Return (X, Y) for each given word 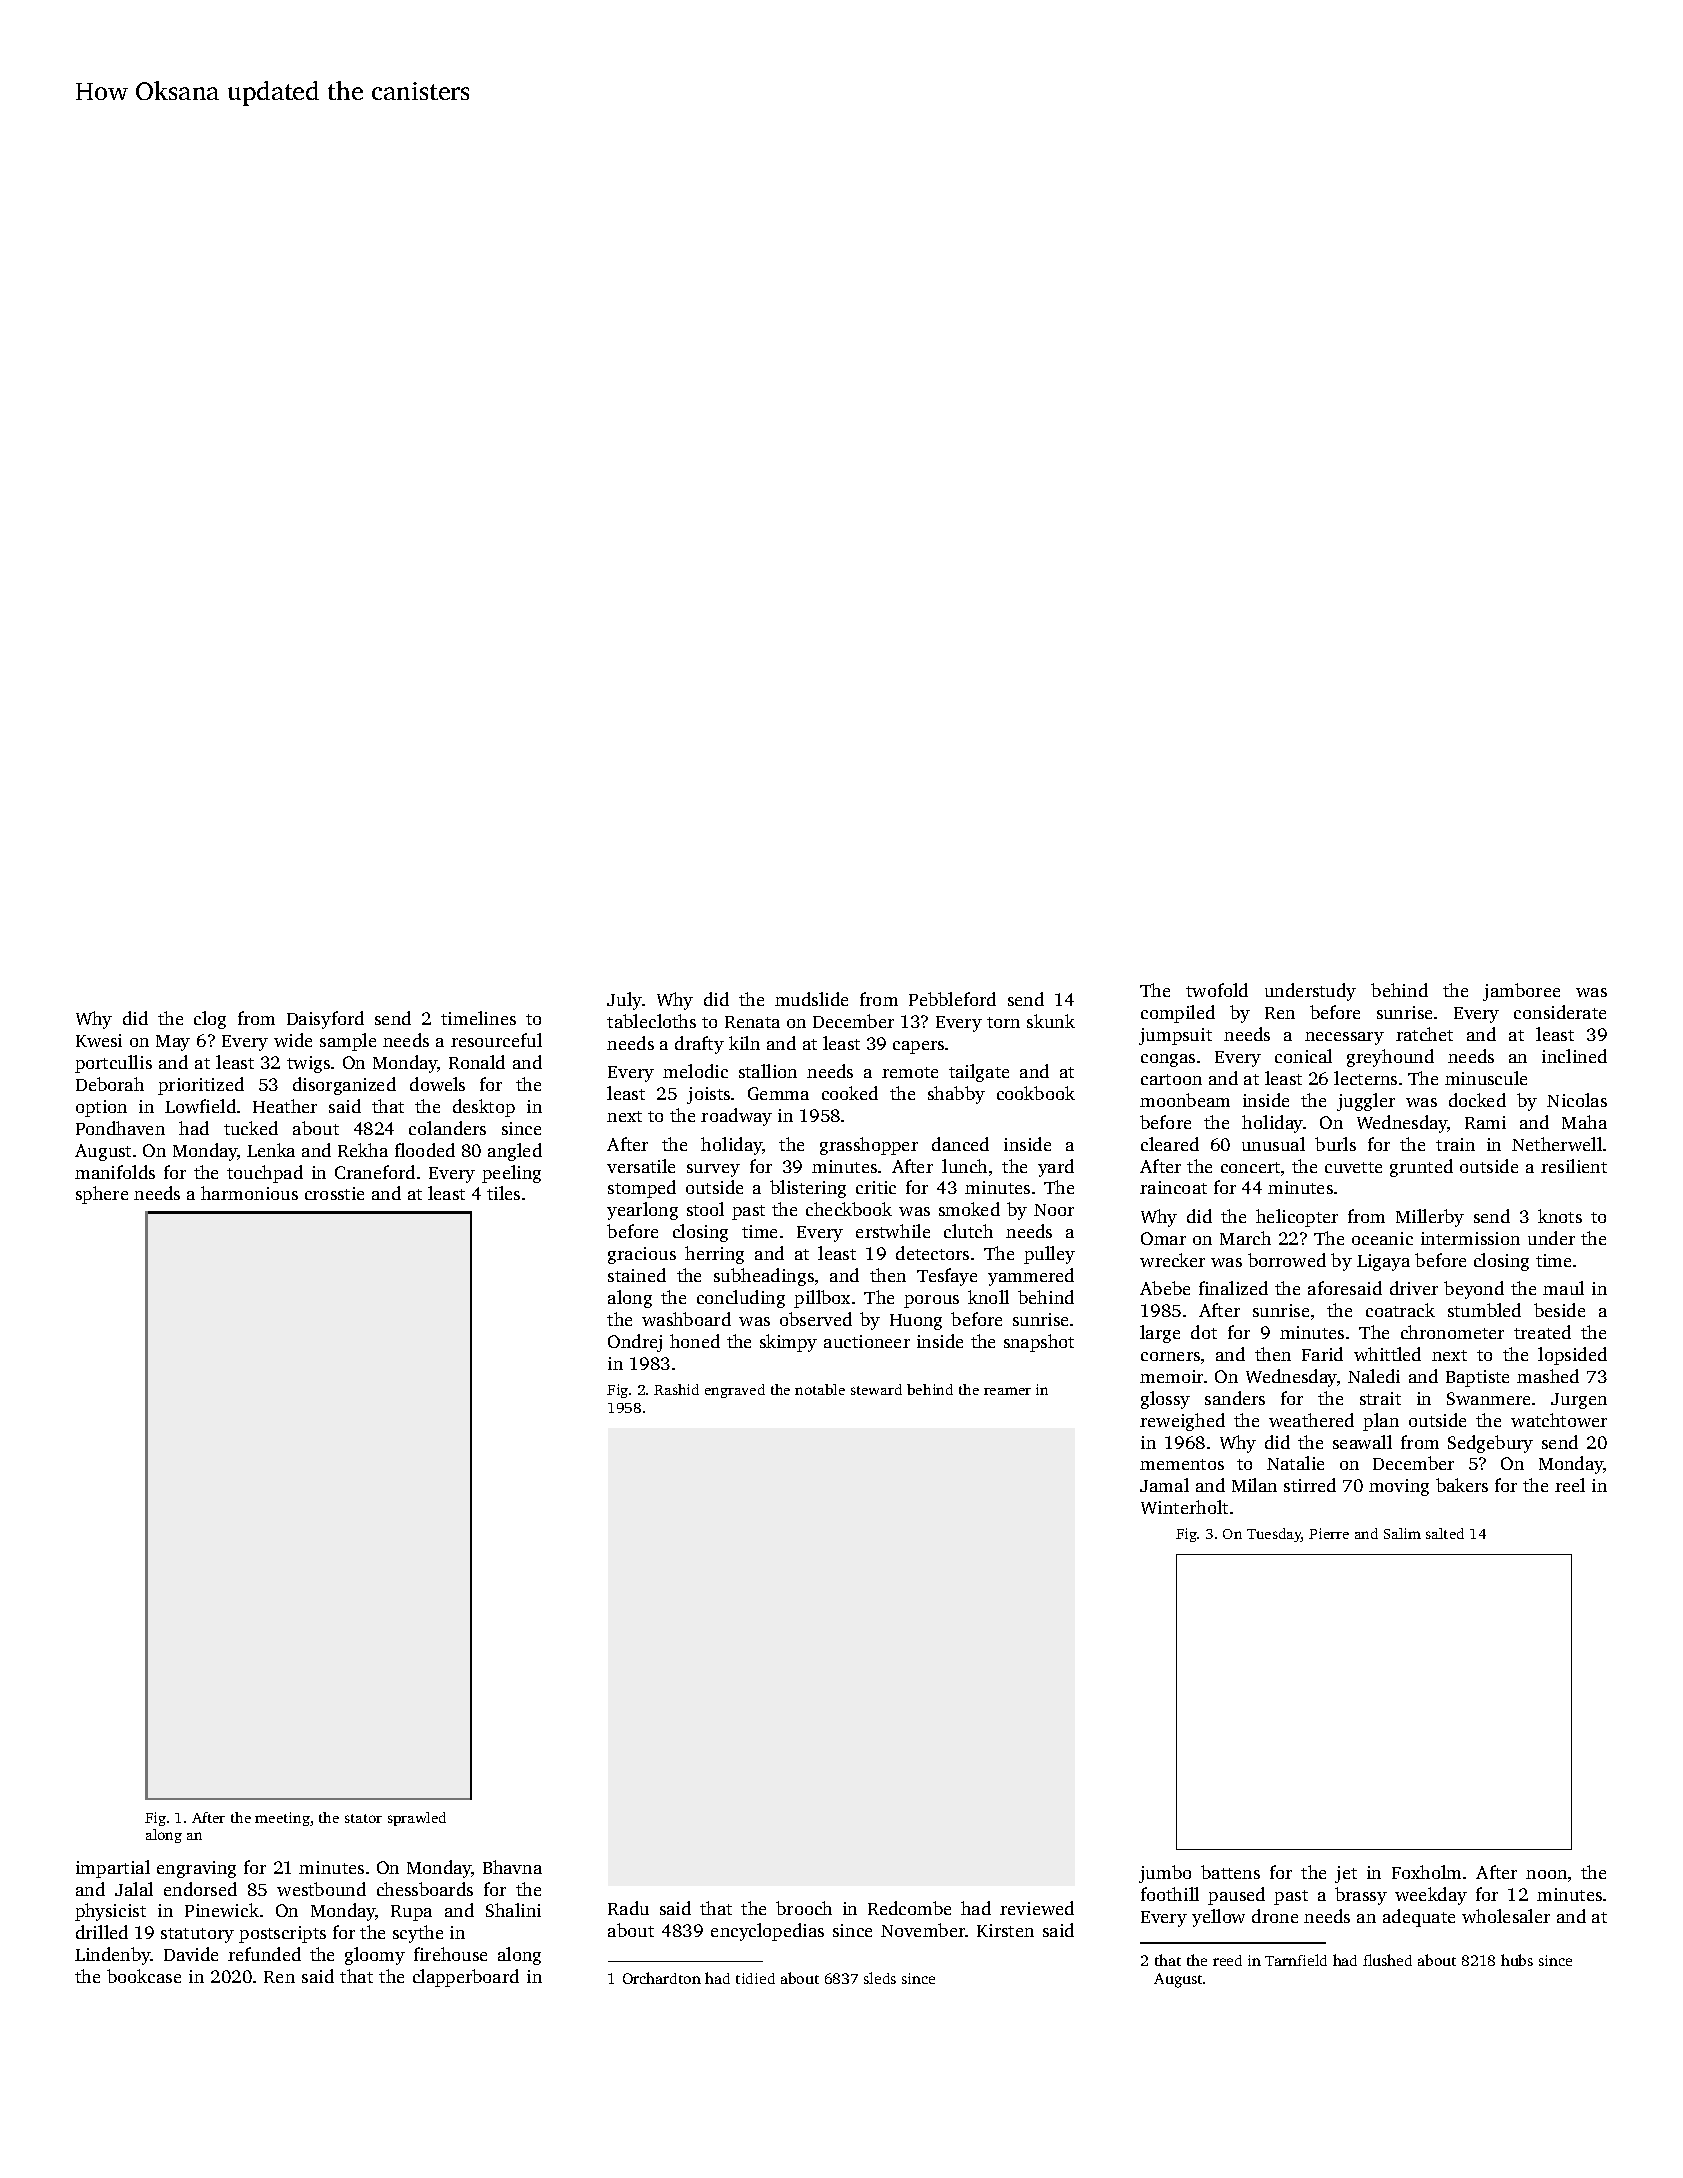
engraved (735, 1391)
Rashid (676, 1389)
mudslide (811, 999)
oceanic (1382, 1238)
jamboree (1521, 992)
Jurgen (1579, 1401)
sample (348, 1042)
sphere (102, 1195)
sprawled (417, 1819)
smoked (969, 1209)
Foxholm (1426, 1872)
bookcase (144, 1976)
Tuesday (1274, 1535)
